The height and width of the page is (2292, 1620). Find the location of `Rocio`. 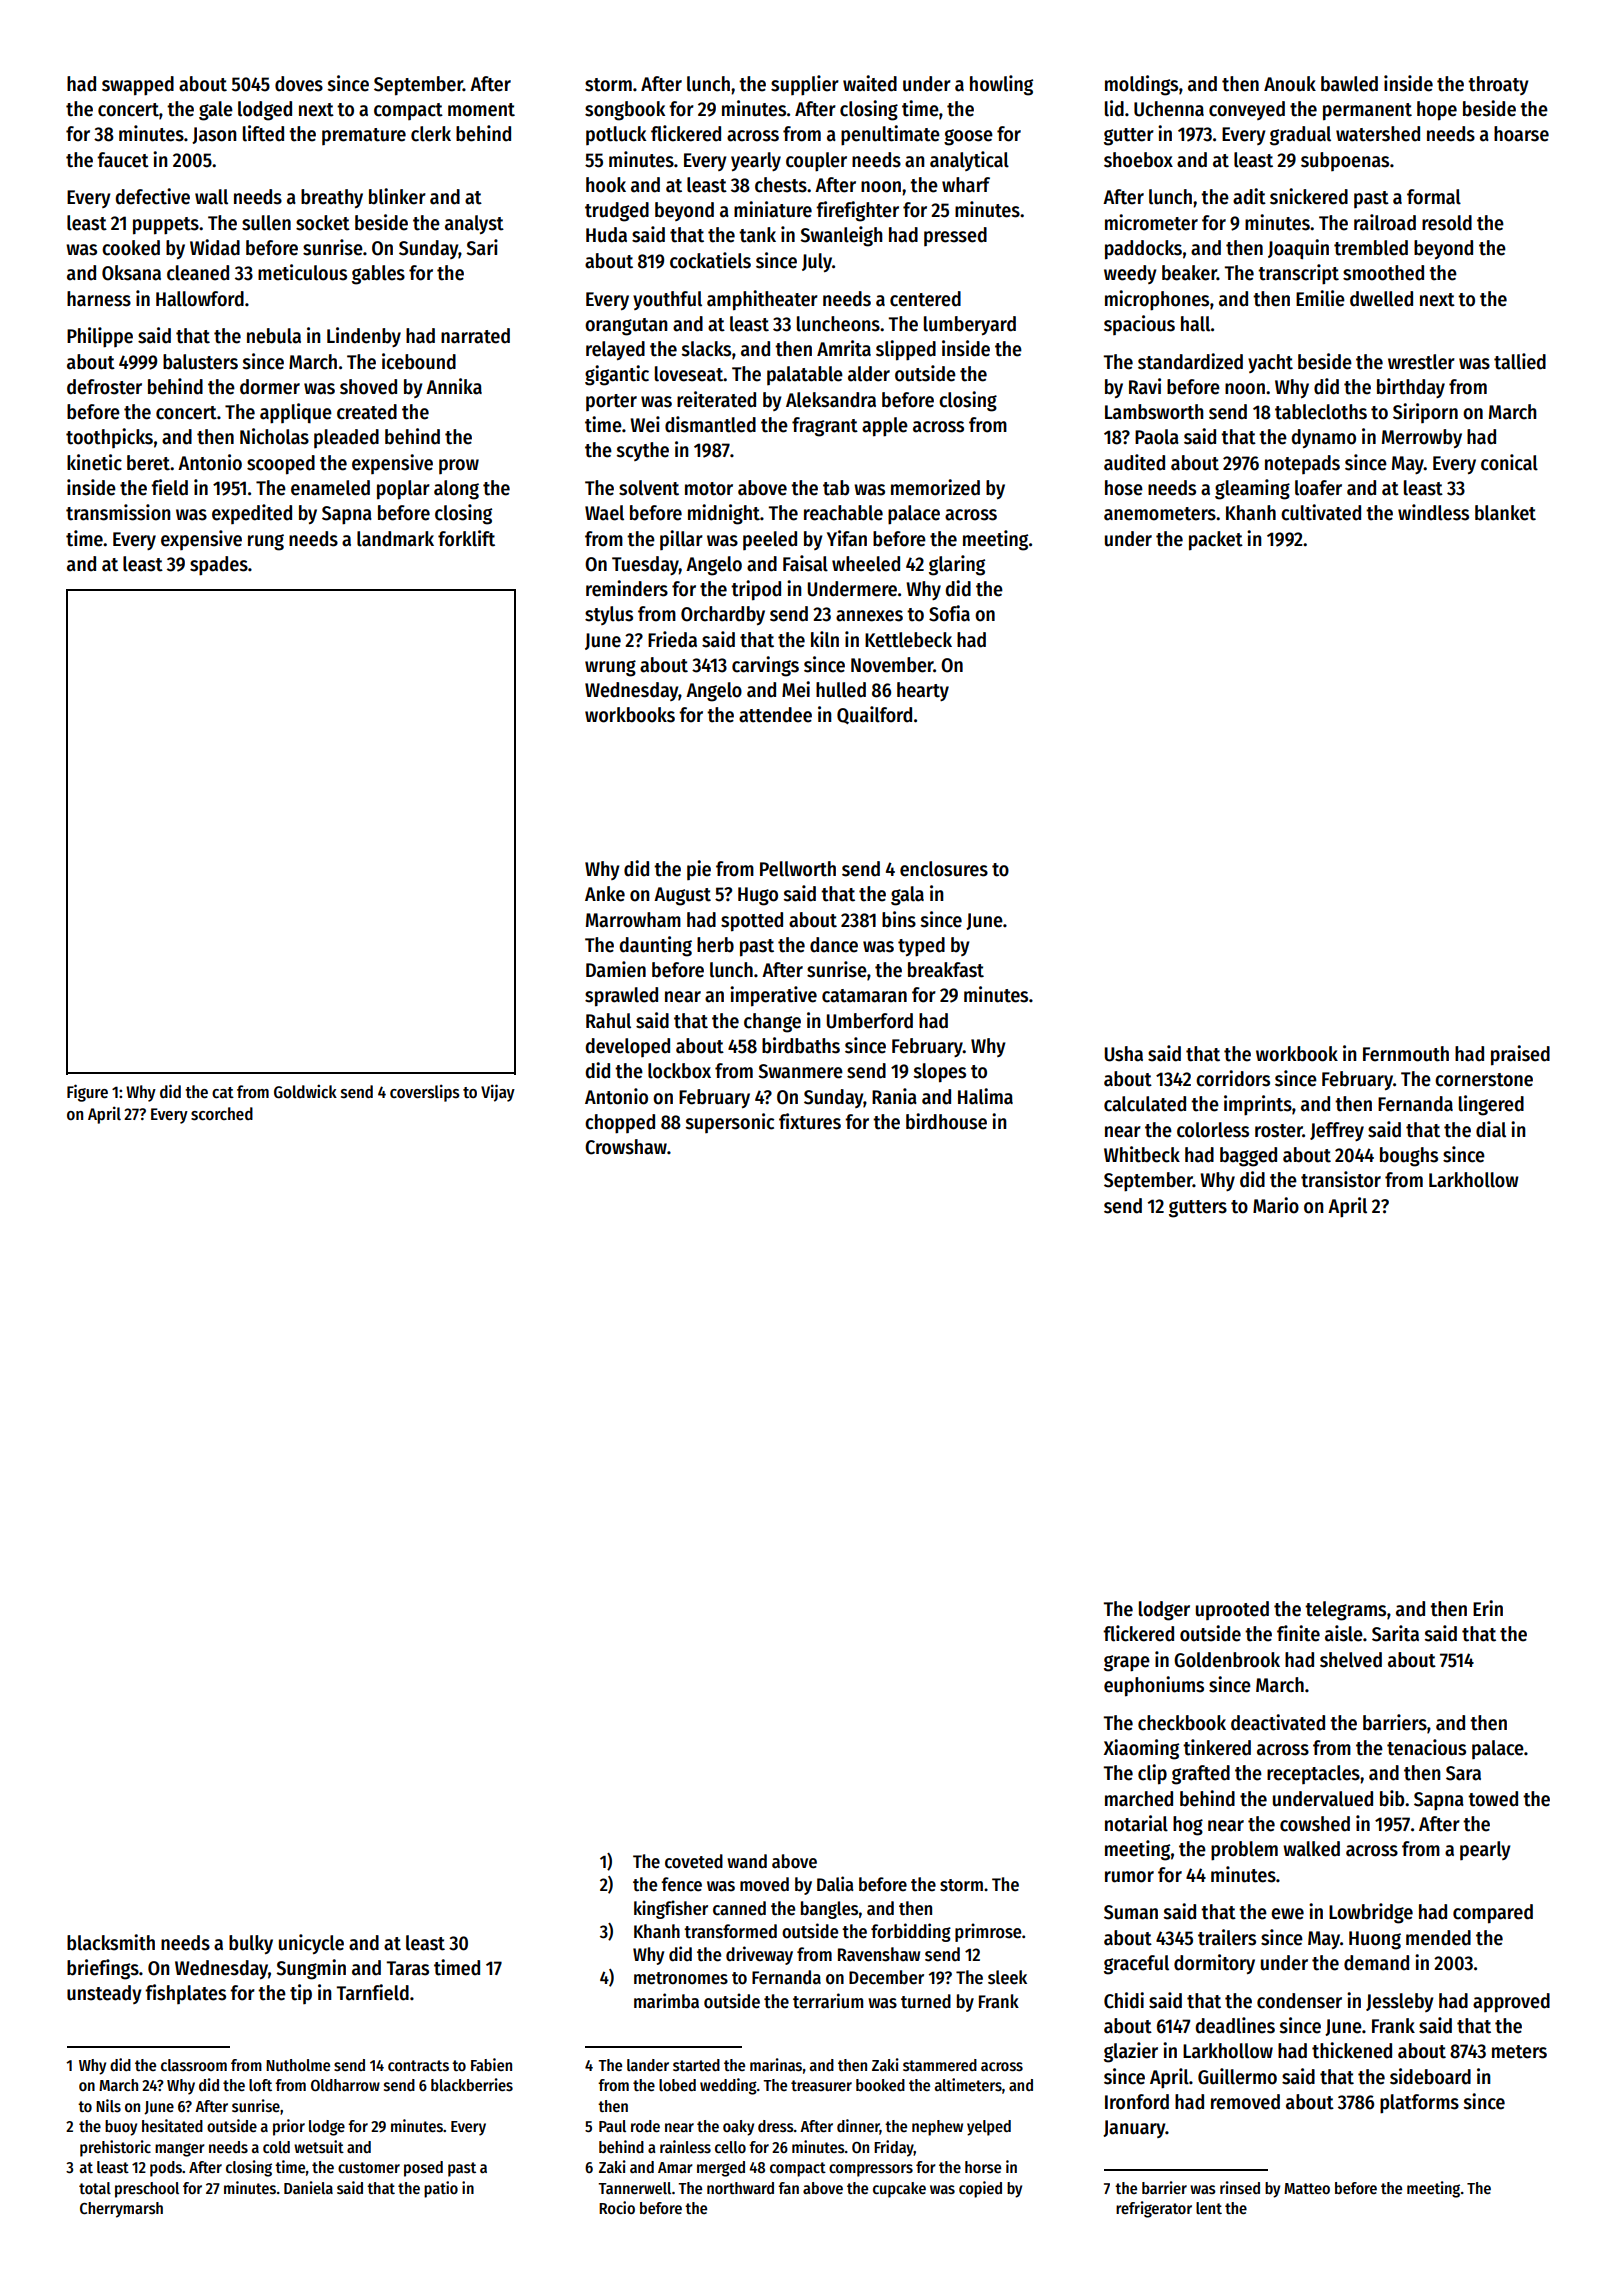

Rocio is located at coordinates (617, 2208).
